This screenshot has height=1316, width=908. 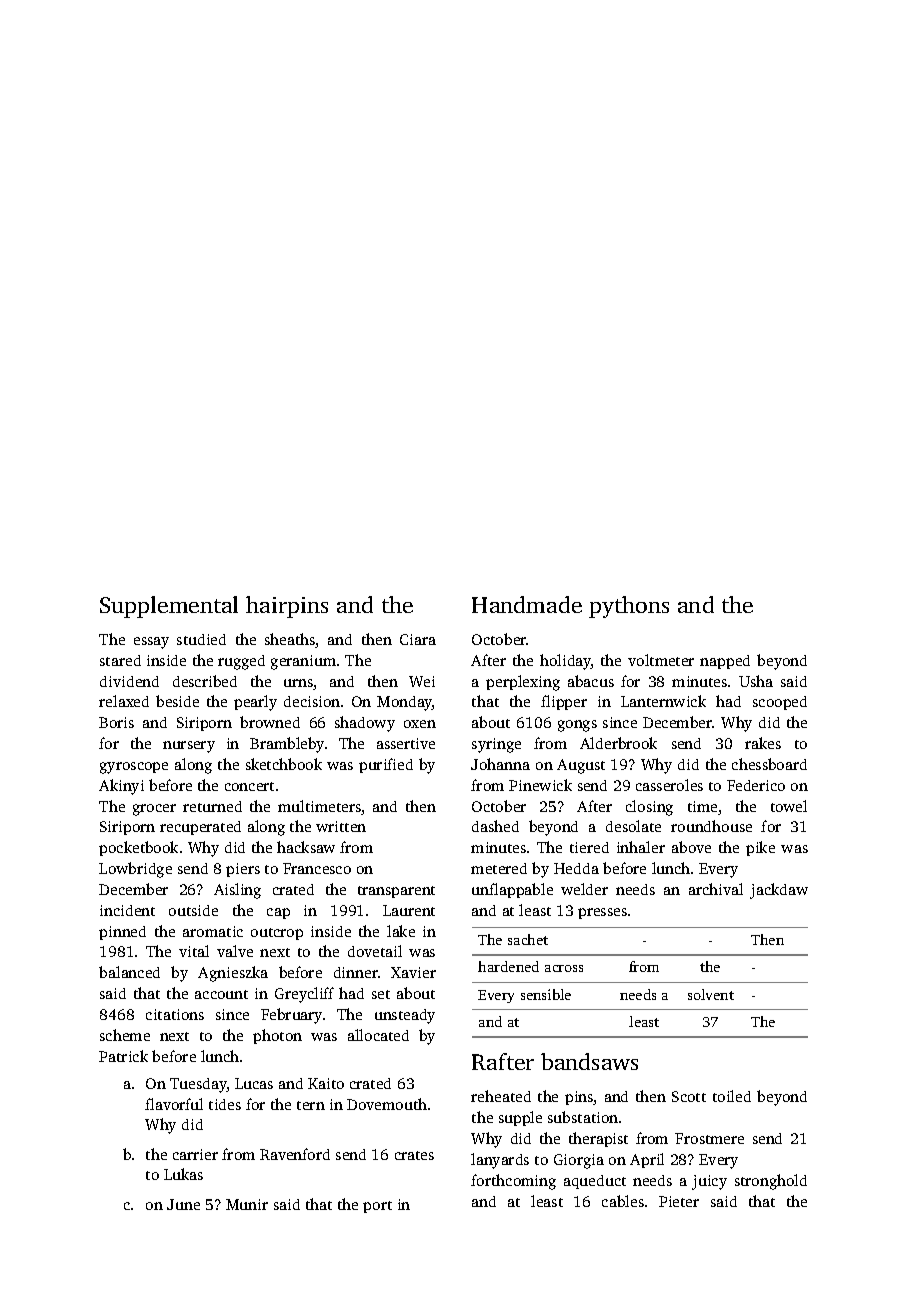 I want to click on Munir, so click(x=247, y=1204).
